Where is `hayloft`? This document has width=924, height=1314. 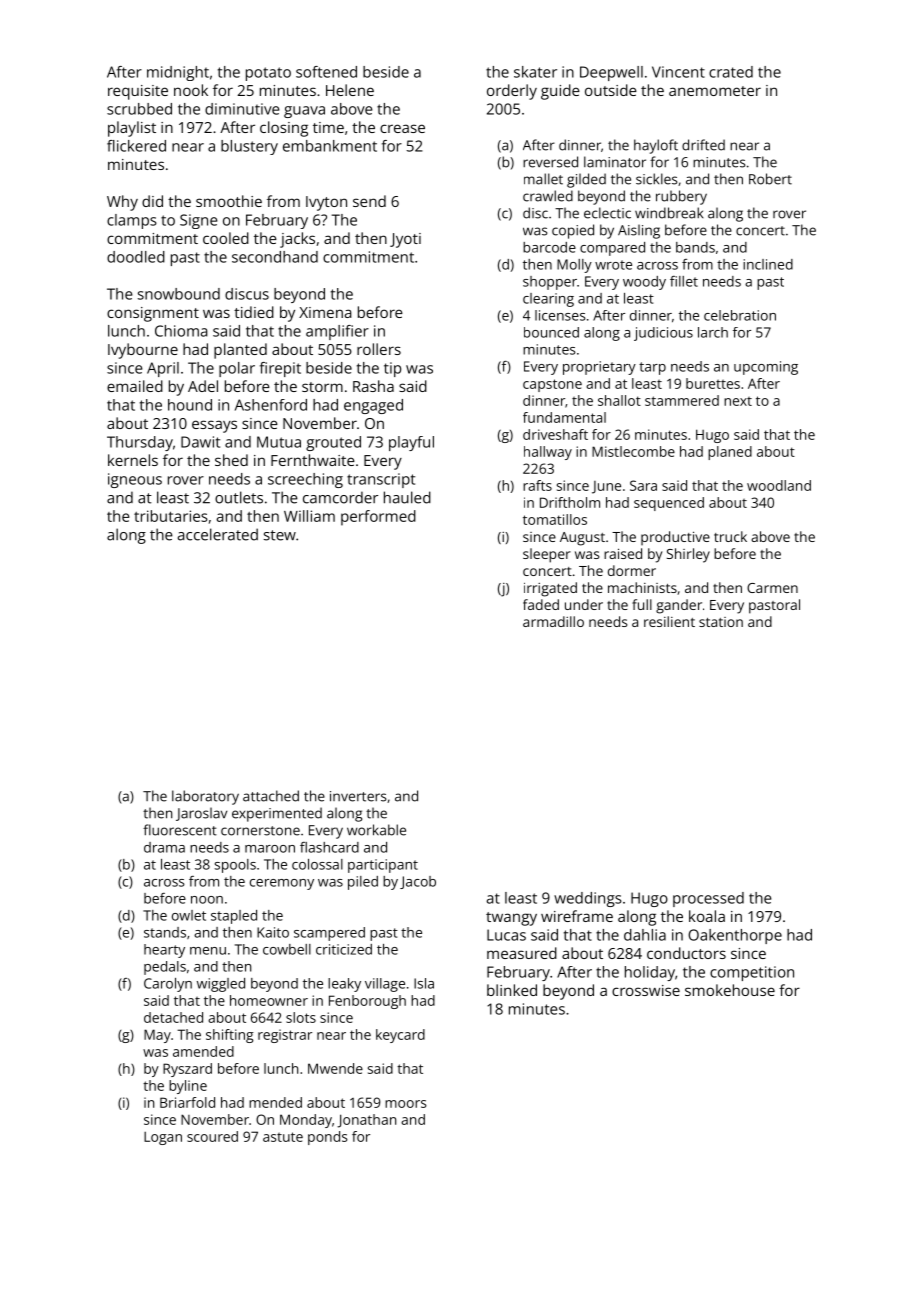 hayloft is located at coordinates (656, 146).
